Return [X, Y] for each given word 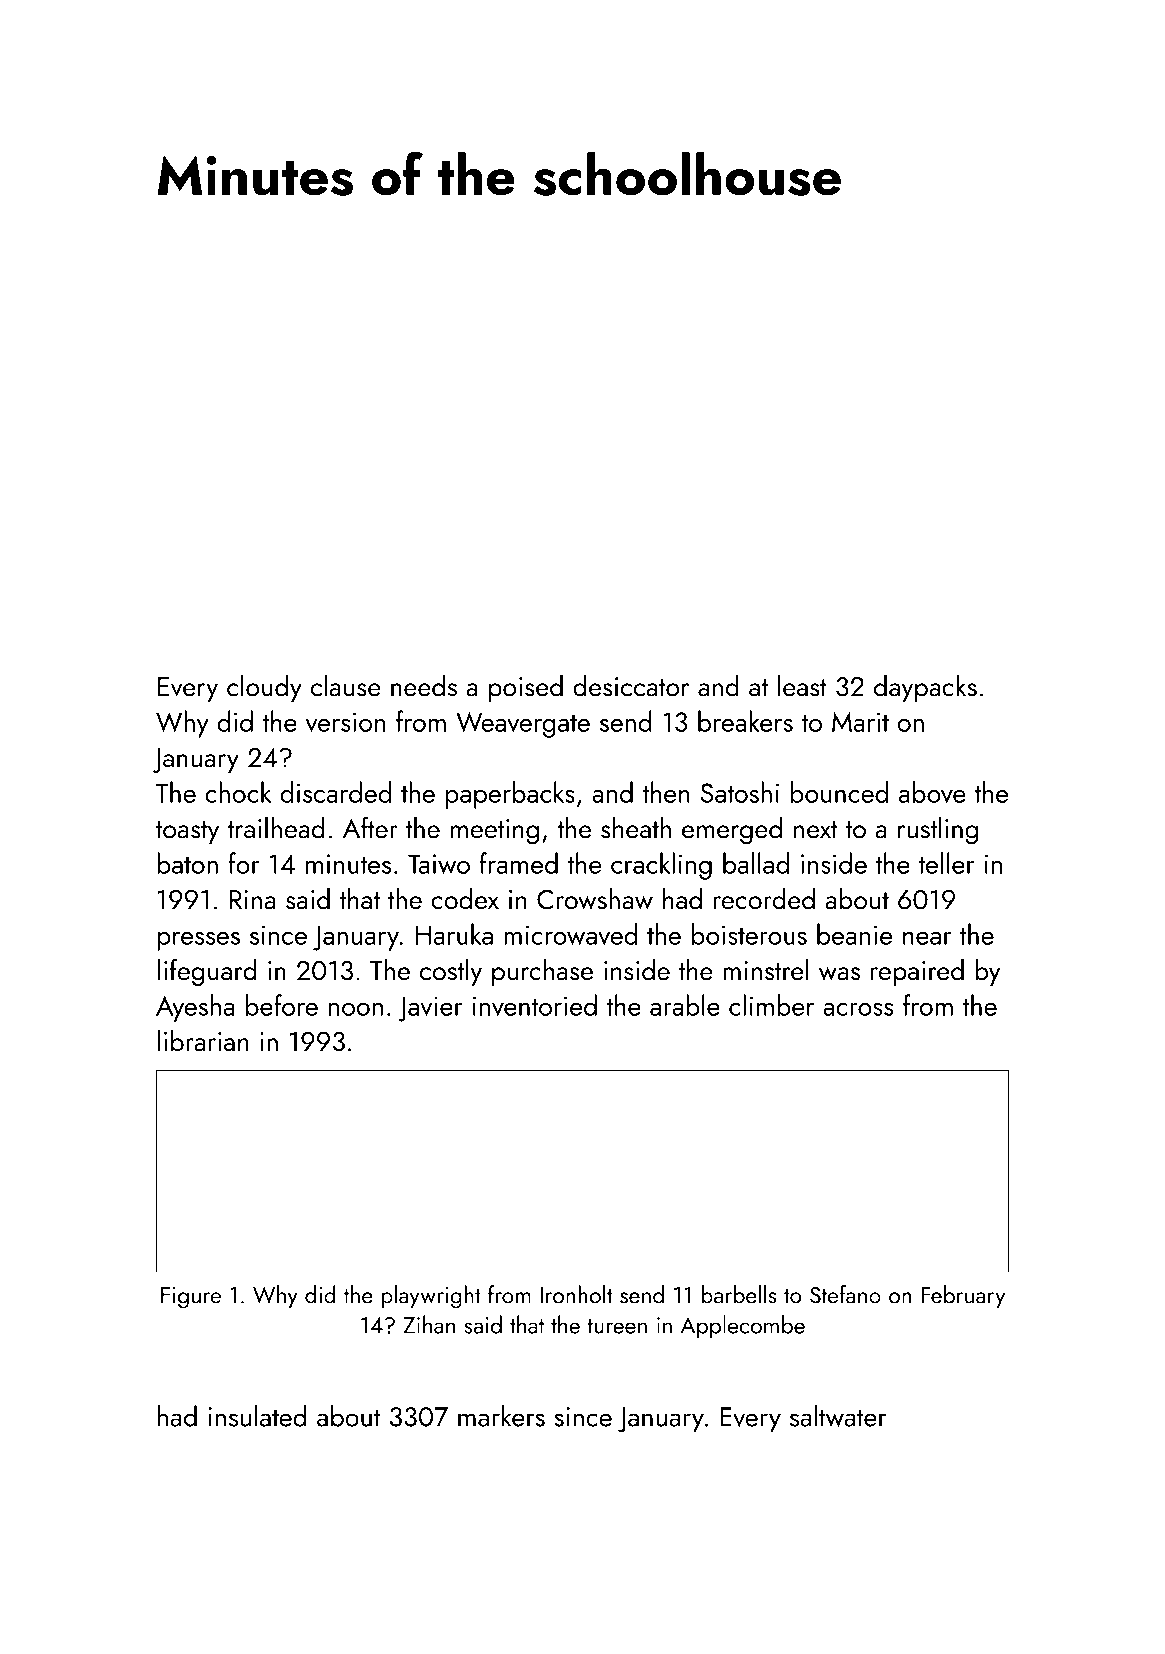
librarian [203, 1041]
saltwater [838, 1416]
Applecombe [743, 1327]
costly [451, 972]
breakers [745, 721]
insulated [257, 1416]
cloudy [264, 688]
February [963, 1297]
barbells [739, 1294]
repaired [917, 972]
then [666, 792]
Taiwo [439, 864]
